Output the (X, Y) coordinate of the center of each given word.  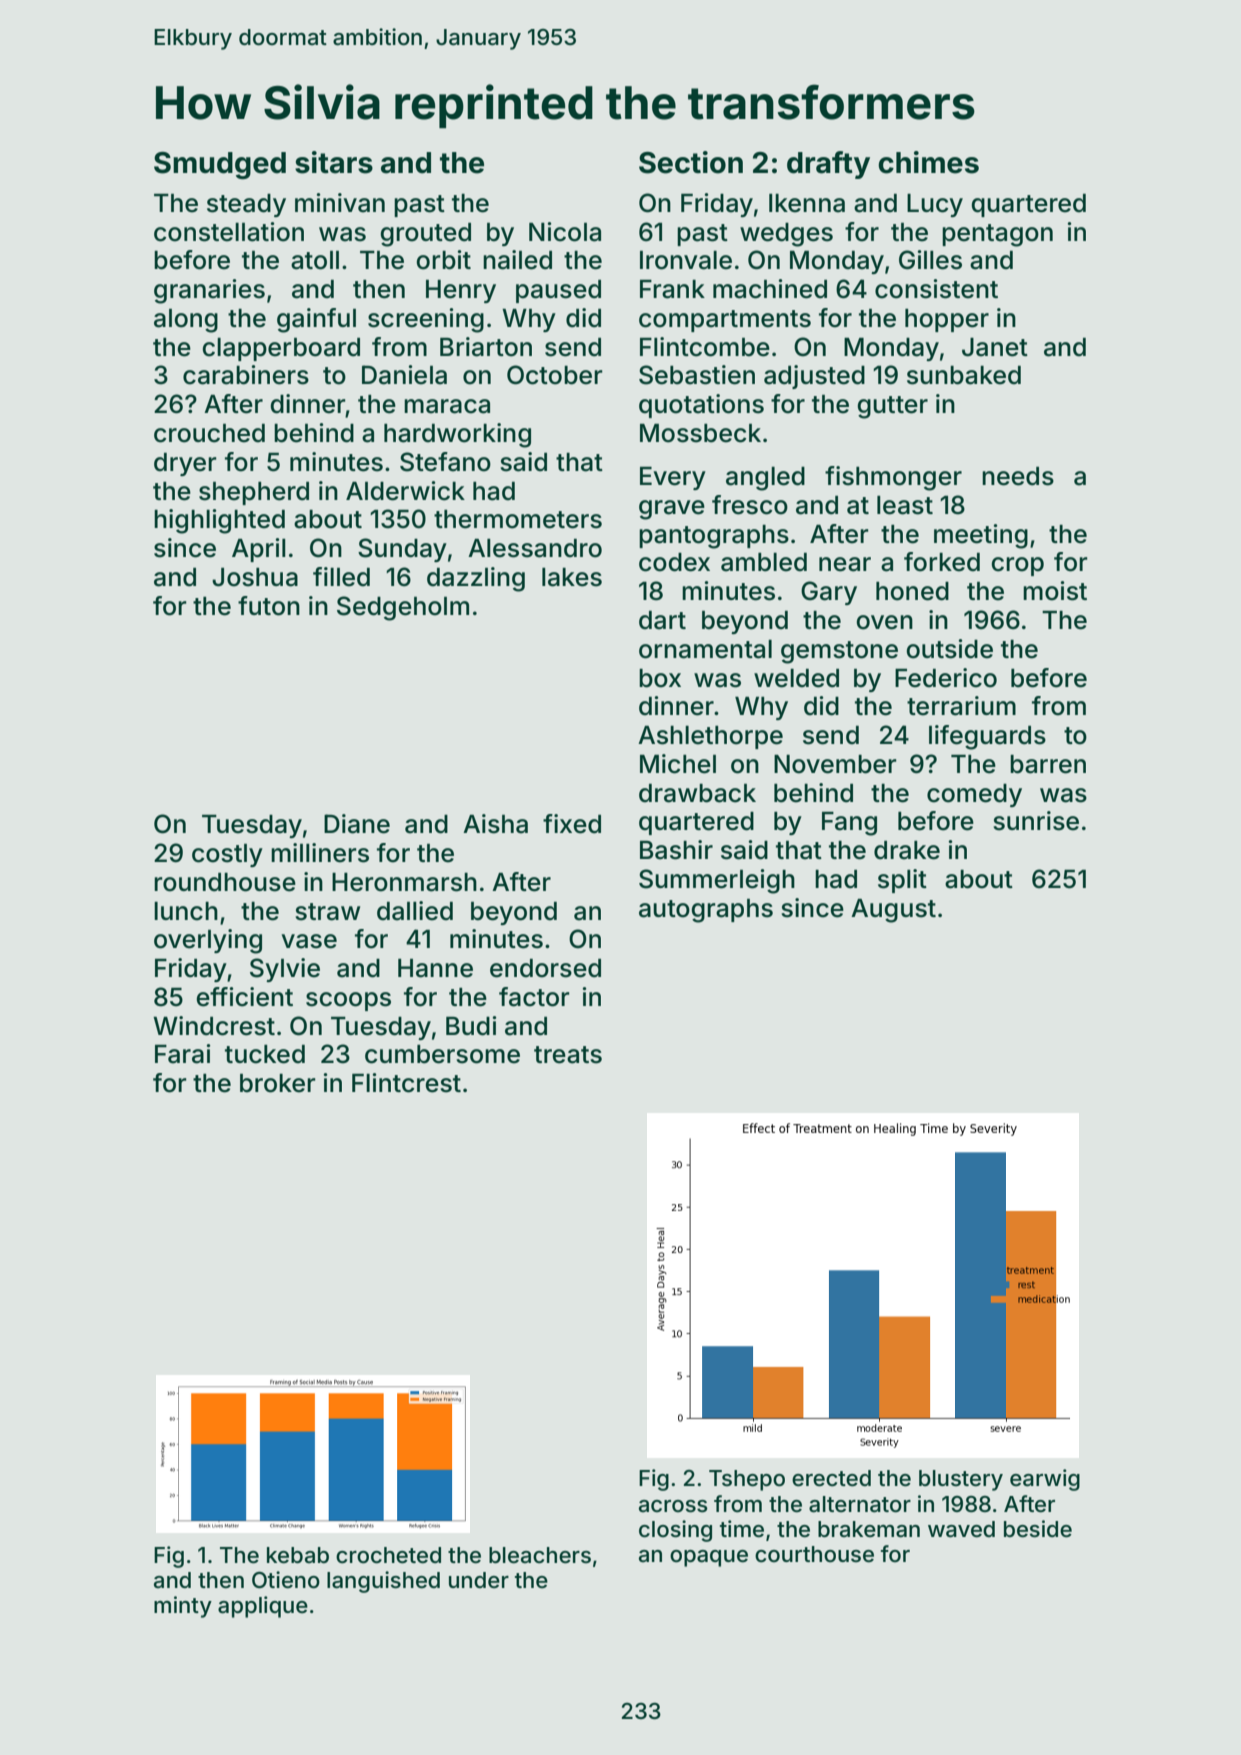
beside (1038, 1529)
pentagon (997, 235)
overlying (208, 941)
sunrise (1036, 821)
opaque (709, 1558)
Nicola (565, 232)
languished (383, 1582)
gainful (316, 320)
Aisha (495, 824)
